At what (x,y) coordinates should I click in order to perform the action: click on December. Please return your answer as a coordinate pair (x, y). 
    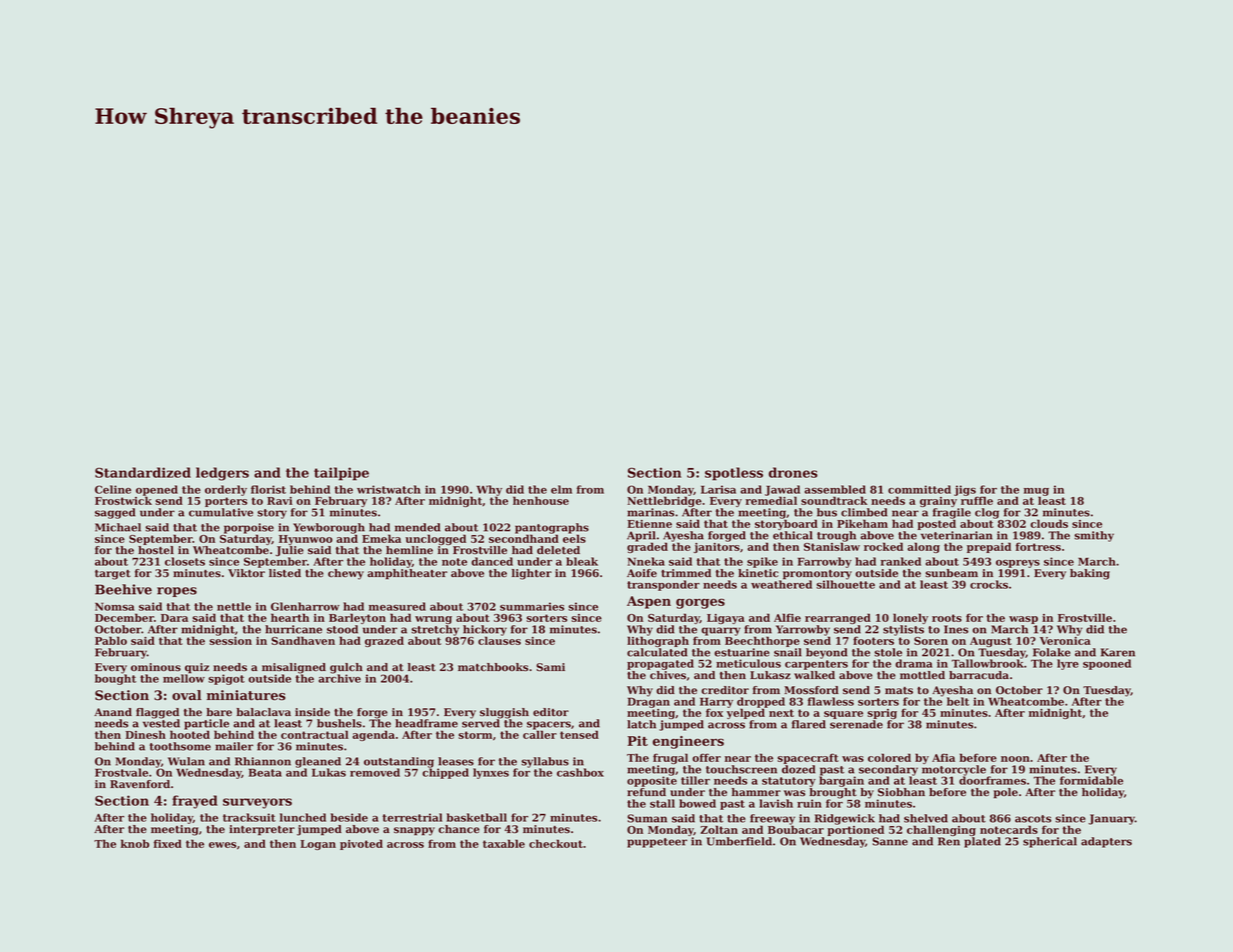
    Looking at the image, I should click on (124, 617).
